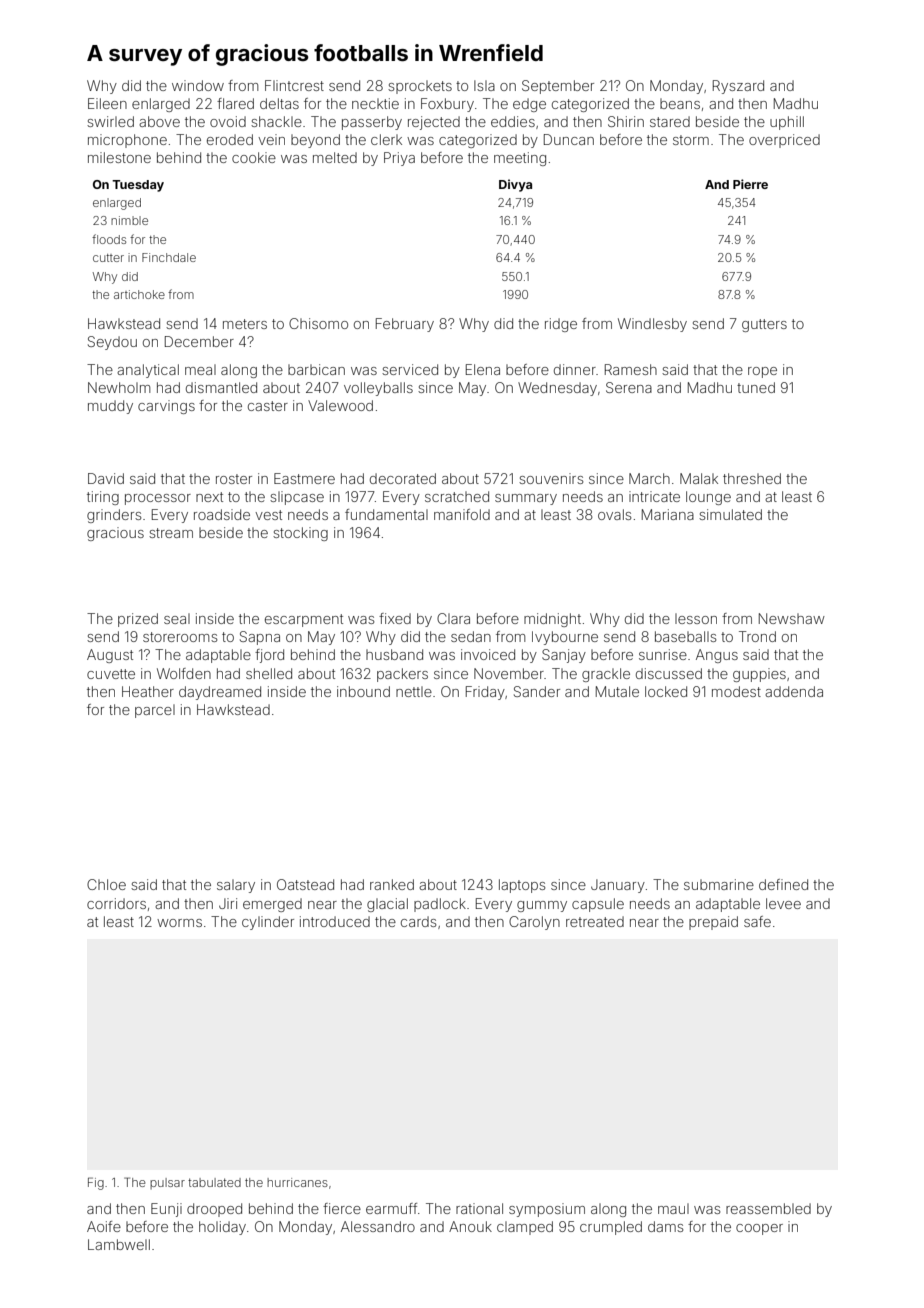 The height and width of the screenshot is (1308, 924). What do you see at coordinates (399, 159) in the screenshot?
I see `Priya` at bounding box center [399, 159].
